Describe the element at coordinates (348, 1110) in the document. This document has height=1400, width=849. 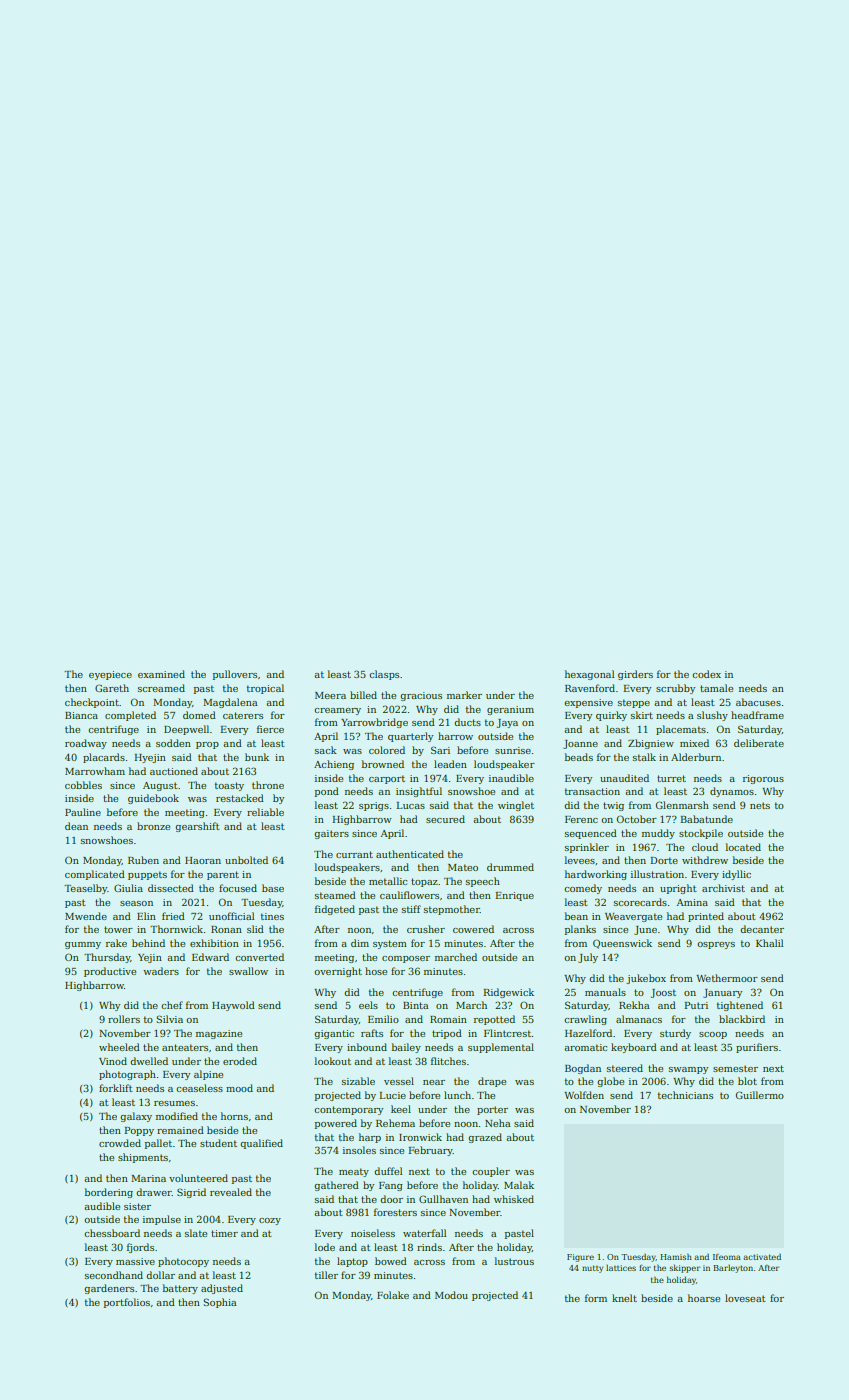
I see `contemporary` at that location.
